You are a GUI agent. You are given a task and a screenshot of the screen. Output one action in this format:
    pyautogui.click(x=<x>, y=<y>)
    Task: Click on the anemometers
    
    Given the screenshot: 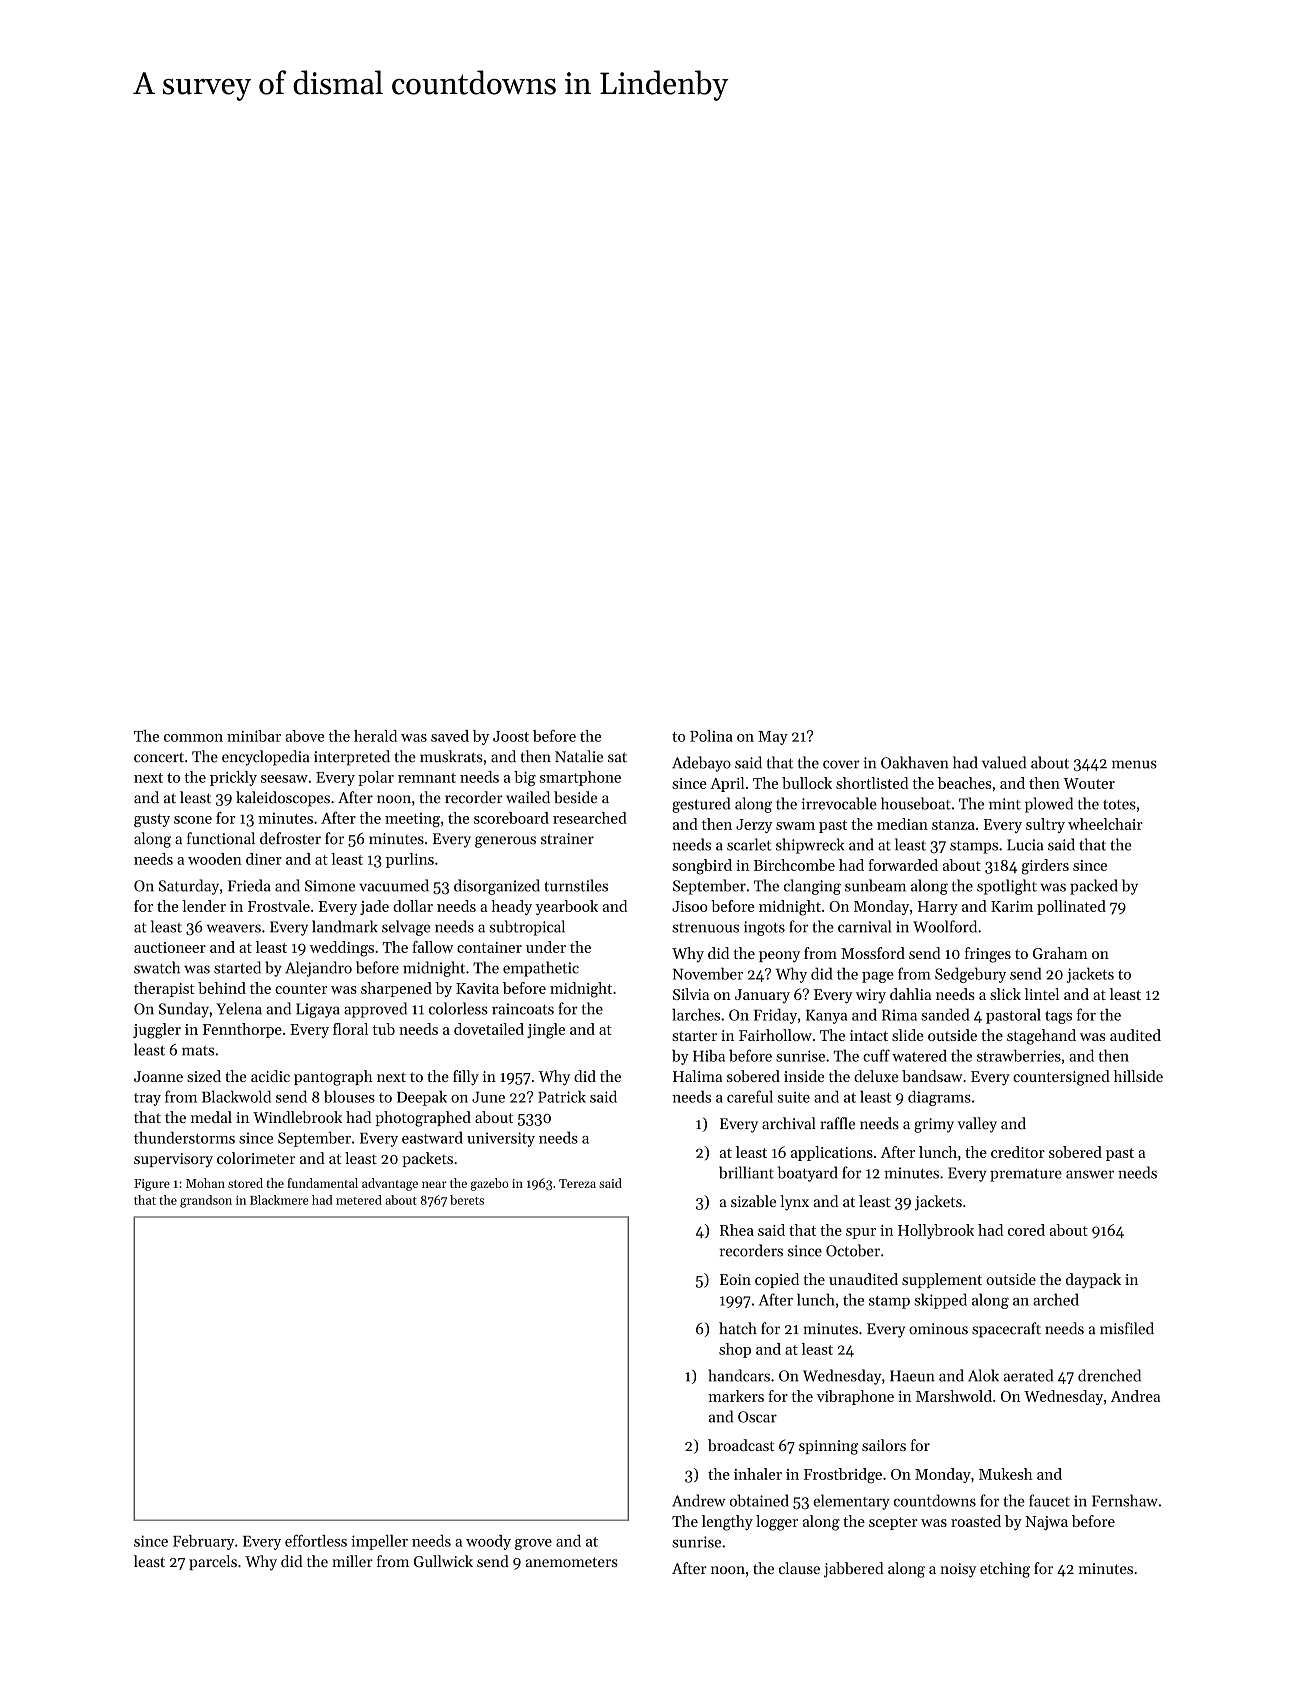 What is the action you would take?
    pyautogui.click(x=572, y=1562)
